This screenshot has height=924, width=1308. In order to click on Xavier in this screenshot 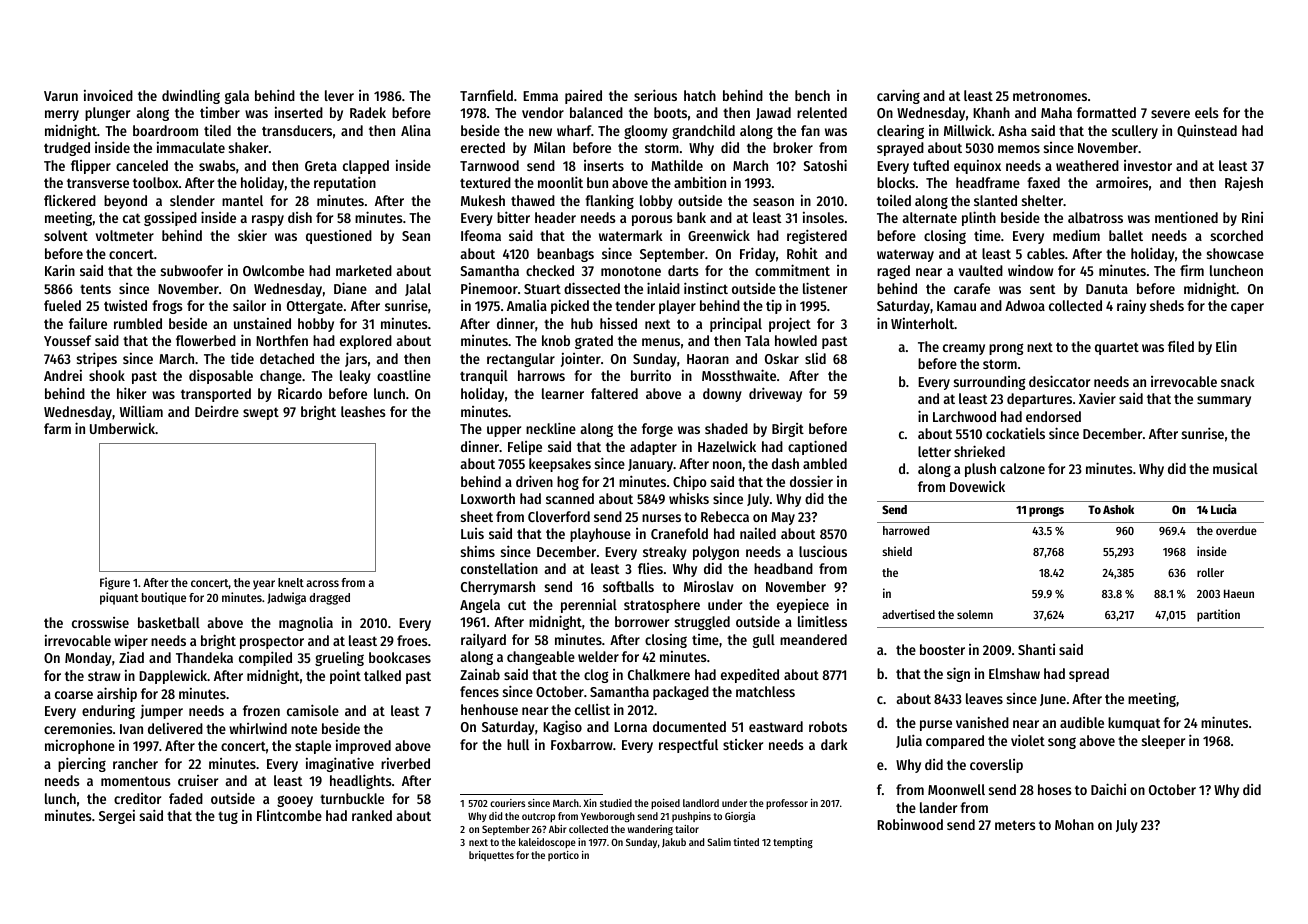, I will do `click(1097, 398)`.
